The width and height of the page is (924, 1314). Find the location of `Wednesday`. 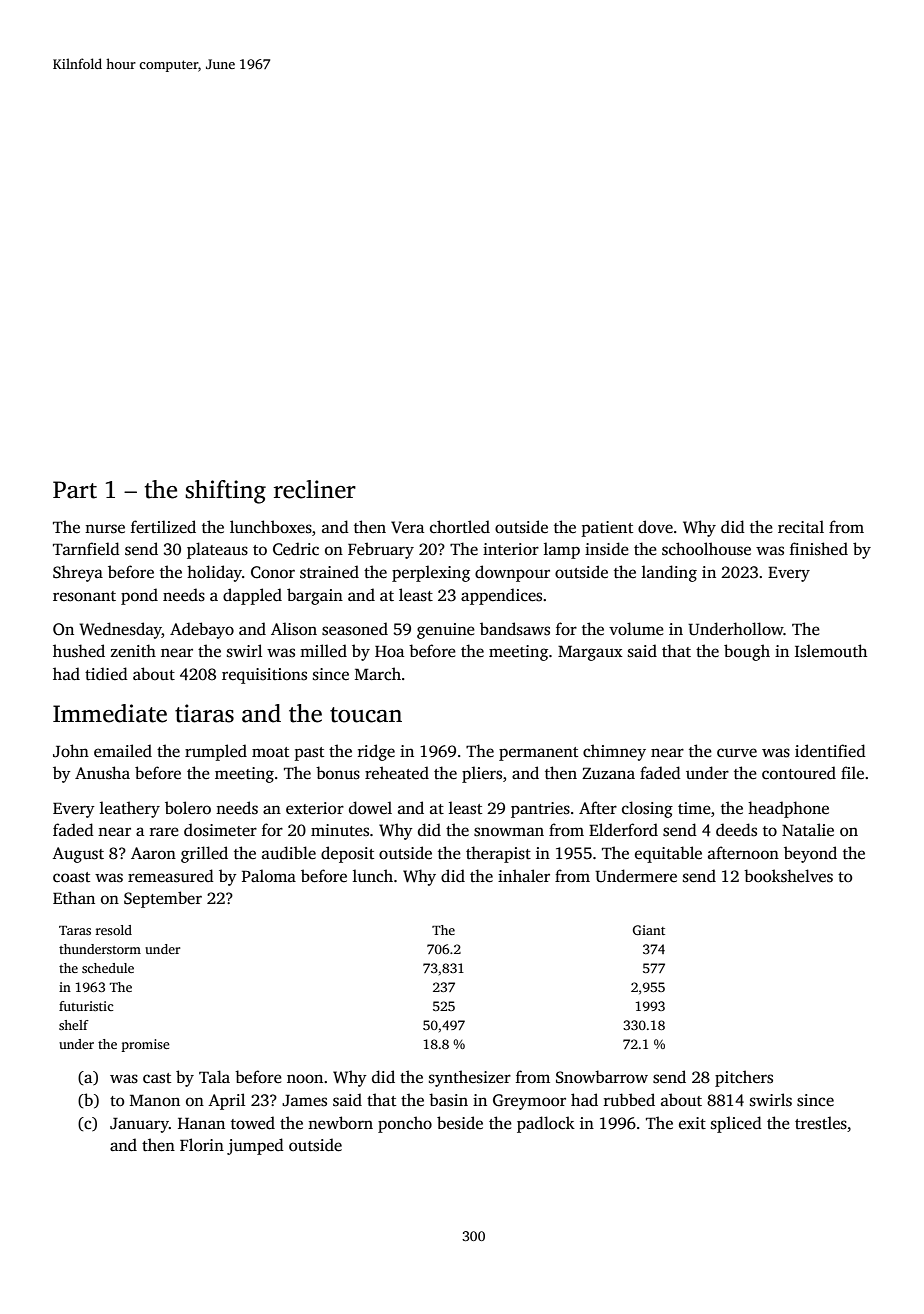

Wednesday is located at coordinates (120, 630).
